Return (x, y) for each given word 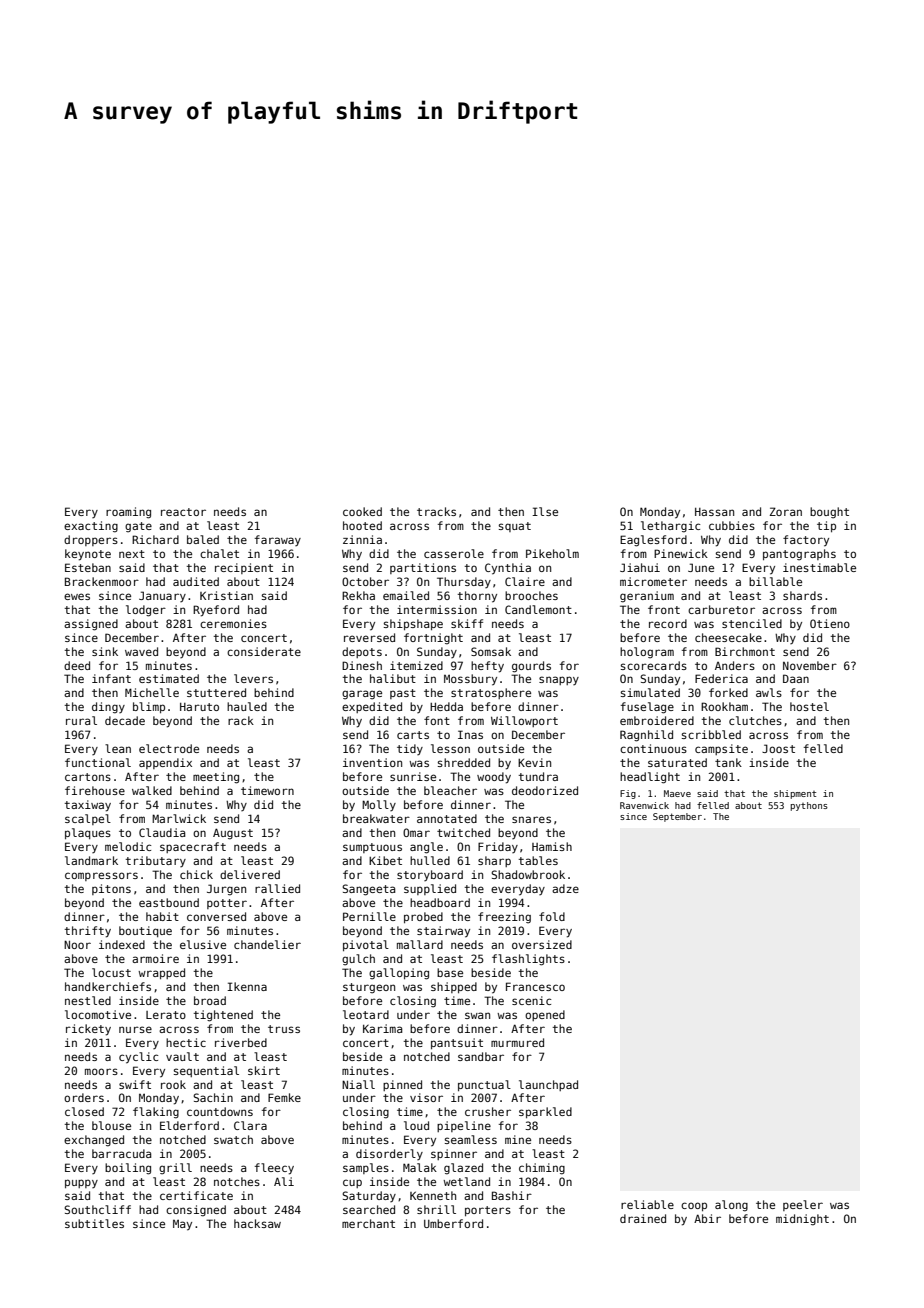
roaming (128, 513)
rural (81, 720)
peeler (803, 1205)
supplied (430, 889)
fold (552, 916)
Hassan (714, 512)
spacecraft (193, 847)
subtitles (94, 1223)
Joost (778, 748)
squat (515, 527)
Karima (382, 1028)
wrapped (161, 973)
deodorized (545, 790)
